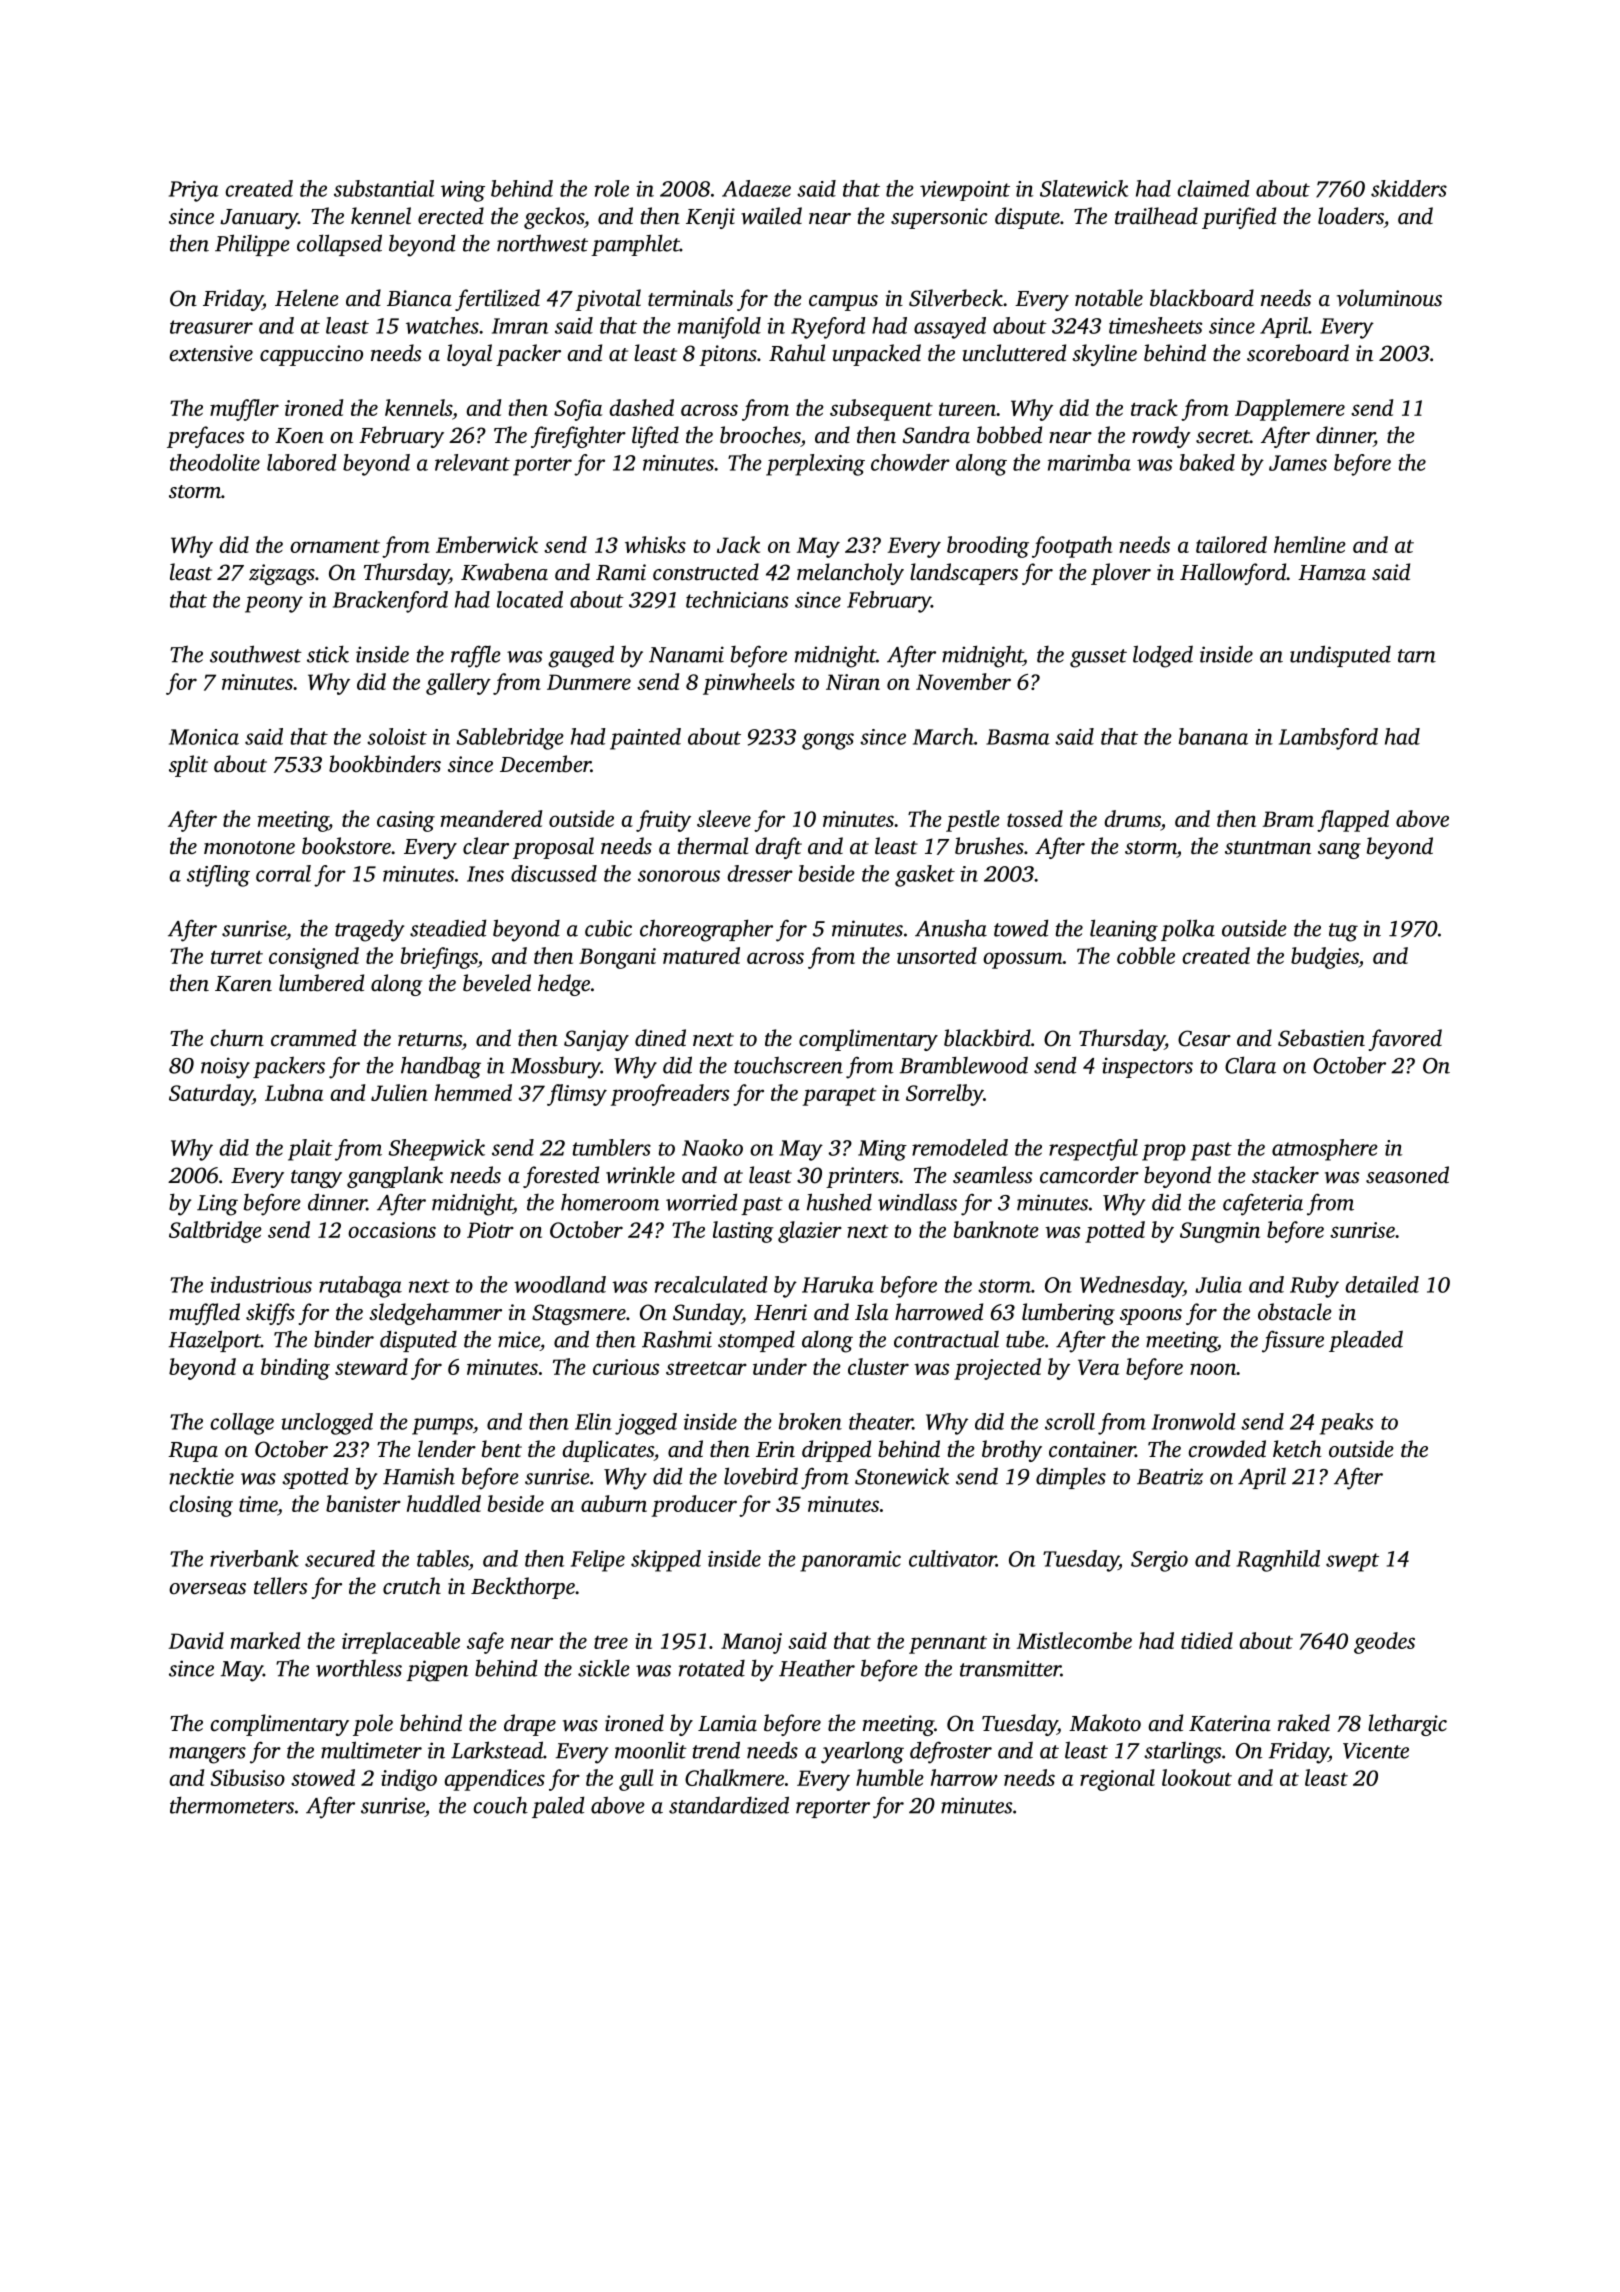 This document has width=1620, height=2292. What do you see at coordinates (1405, 1040) in the document?
I see `favored` at bounding box center [1405, 1040].
